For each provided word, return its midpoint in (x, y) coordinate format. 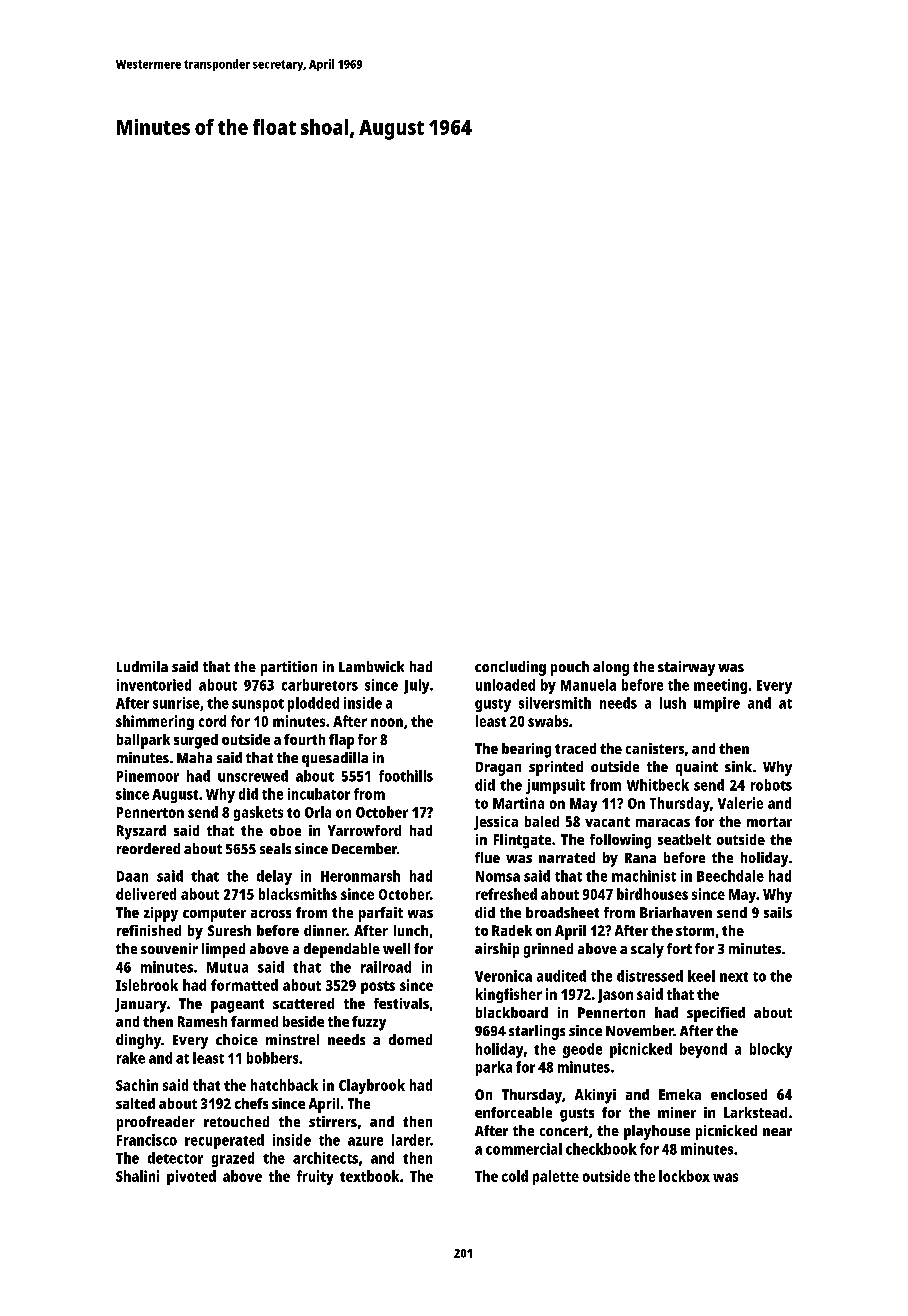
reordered (148, 848)
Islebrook (147, 985)
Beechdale (730, 876)
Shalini (137, 1176)
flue (487, 857)
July (416, 686)
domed (410, 1039)
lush (673, 703)
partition (289, 668)
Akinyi (595, 1096)
